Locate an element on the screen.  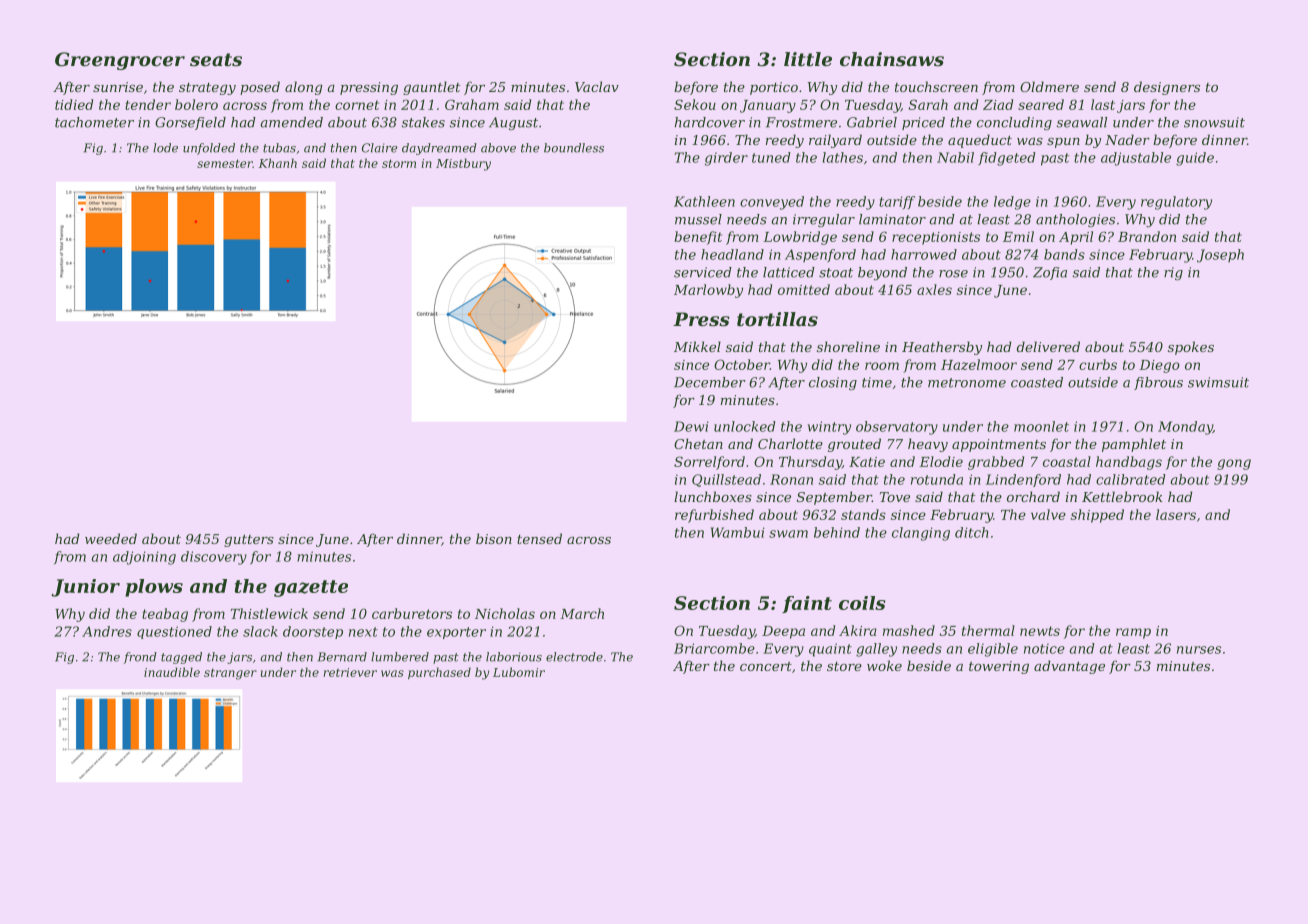
mussel is located at coordinates (698, 219).
